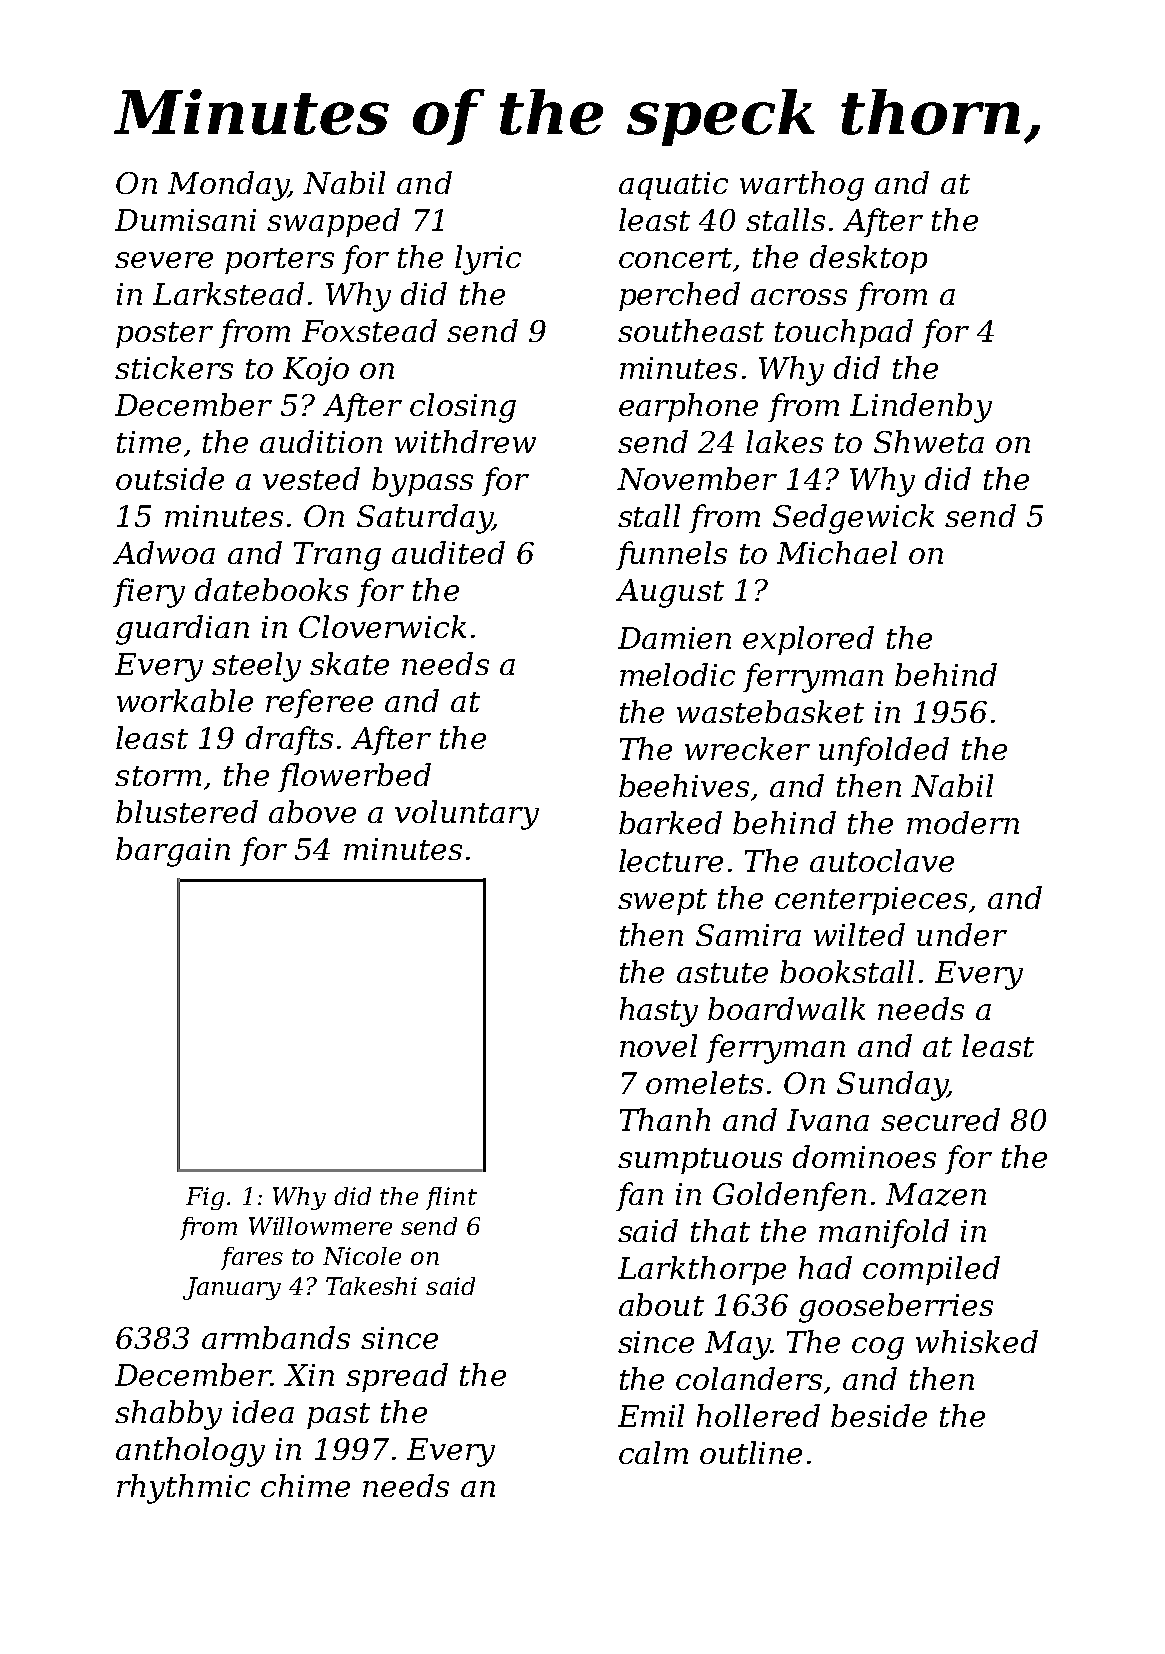 This screenshot has width=1165, height=1654. Describe the element at coordinates (228, 186) in the screenshot. I see `Monday` at that location.
